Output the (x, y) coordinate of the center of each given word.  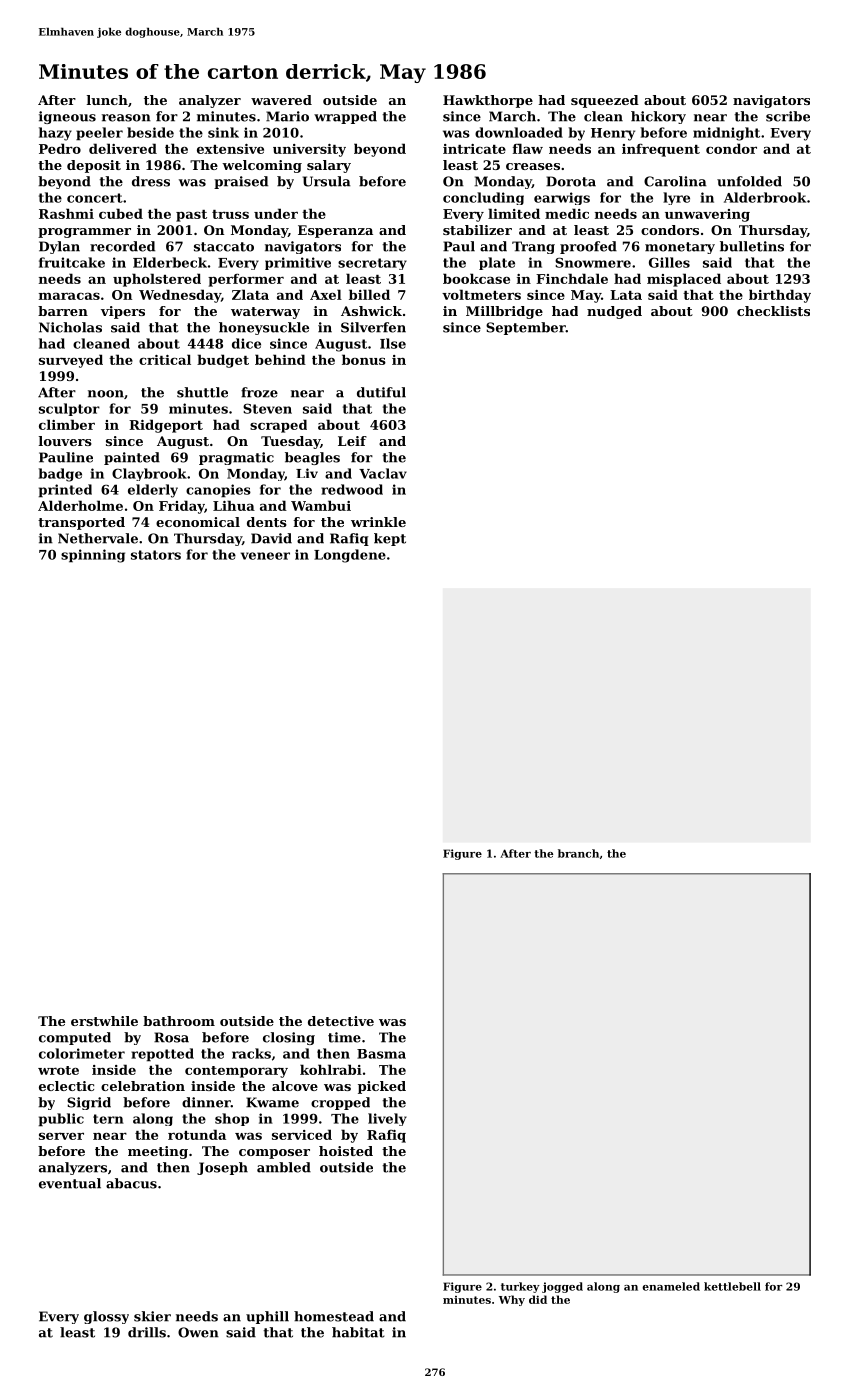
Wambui (321, 505)
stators (156, 555)
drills (147, 1332)
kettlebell (732, 1286)
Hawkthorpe (488, 101)
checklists (773, 311)
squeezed (605, 101)
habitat (358, 1332)
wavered (281, 100)
